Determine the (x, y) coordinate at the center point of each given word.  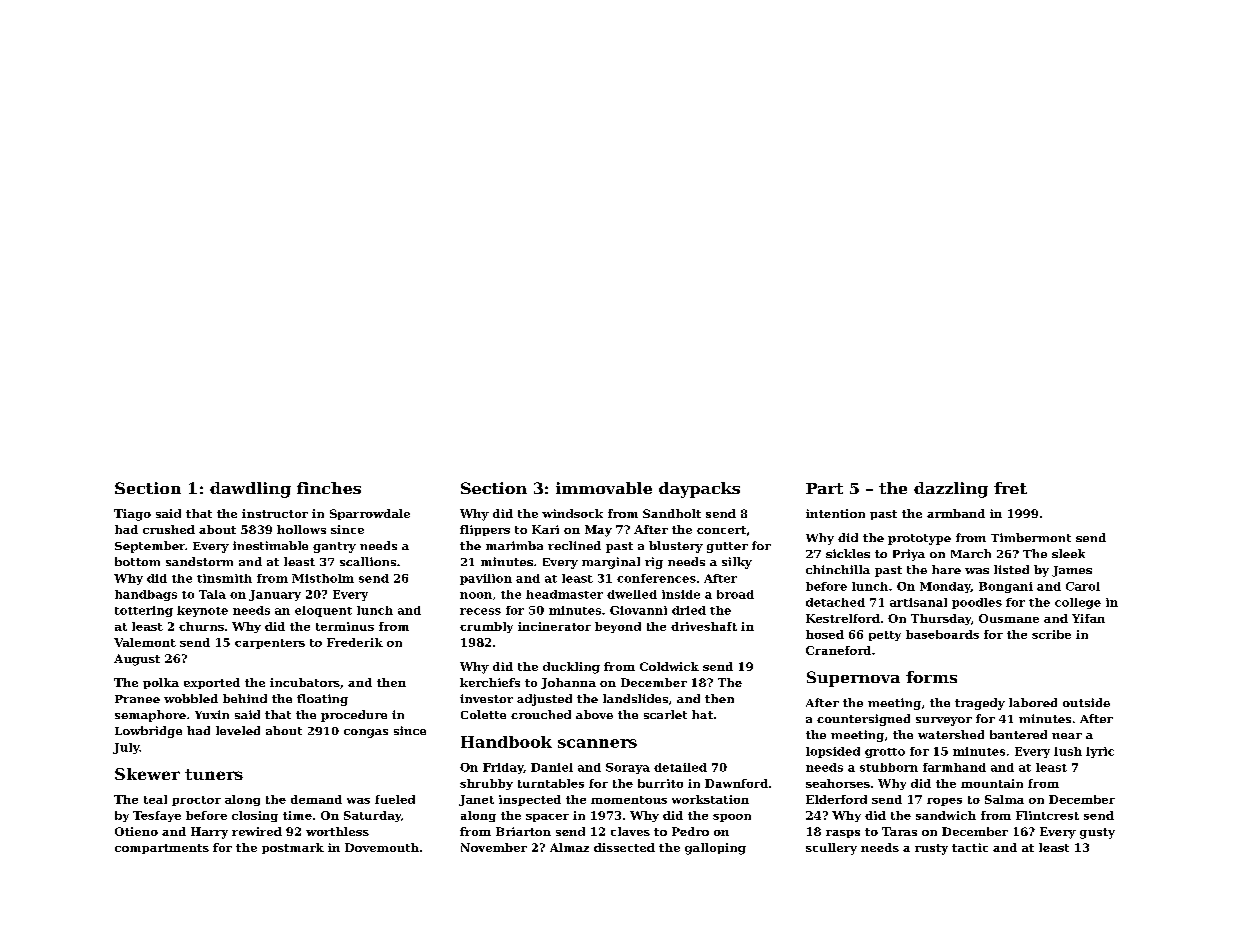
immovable (604, 488)
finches (329, 488)
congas (366, 733)
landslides (635, 698)
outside (1086, 702)
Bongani (1006, 587)
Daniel (552, 767)
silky (737, 563)
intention (835, 513)
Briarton (523, 831)
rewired (257, 831)
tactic (970, 847)
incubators (305, 682)
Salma (1004, 799)
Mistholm (323, 578)
